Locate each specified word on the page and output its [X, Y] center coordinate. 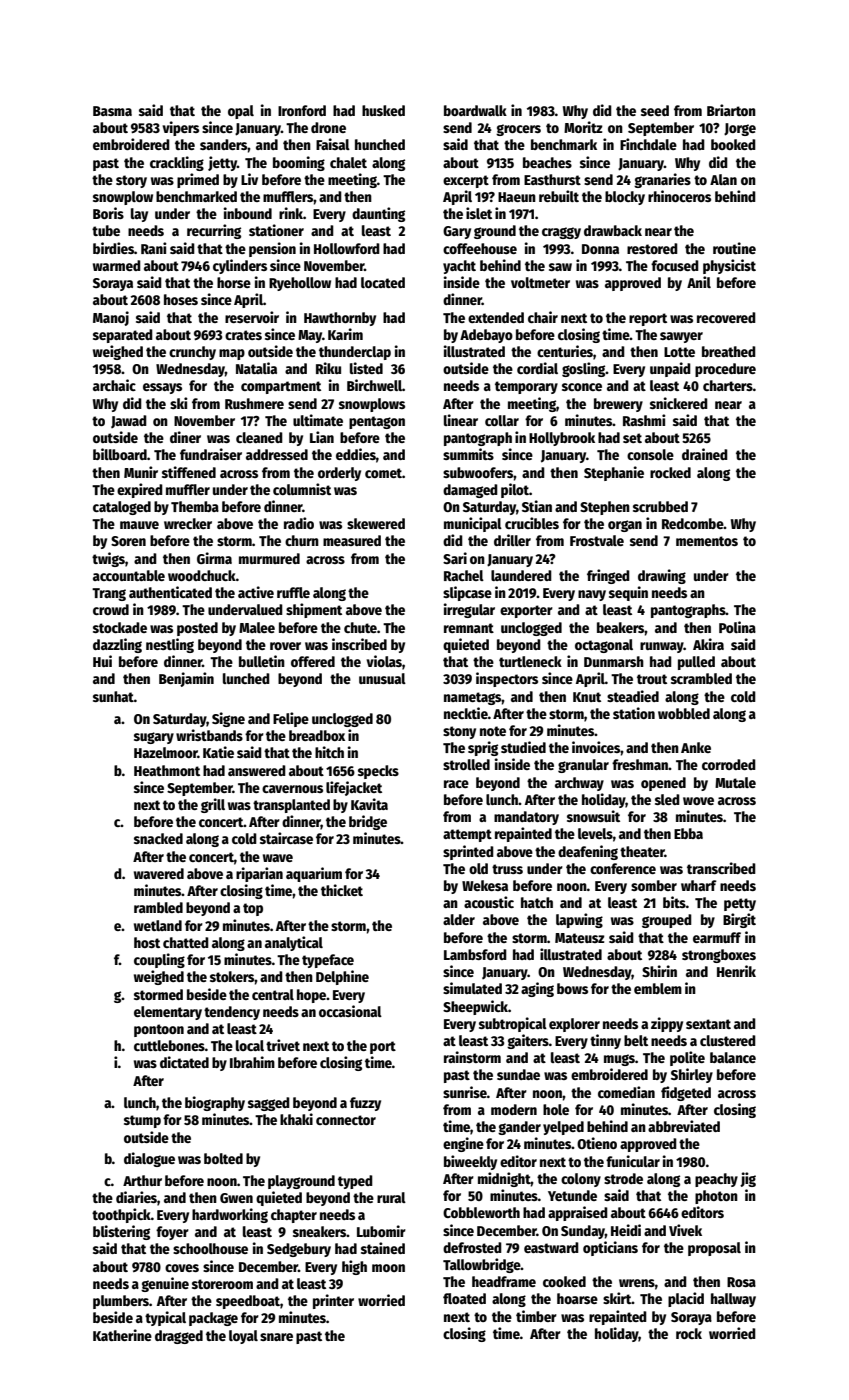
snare [276, 1337]
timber [536, 1316]
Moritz [583, 127]
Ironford [302, 110]
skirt [617, 1298]
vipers [180, 128]
